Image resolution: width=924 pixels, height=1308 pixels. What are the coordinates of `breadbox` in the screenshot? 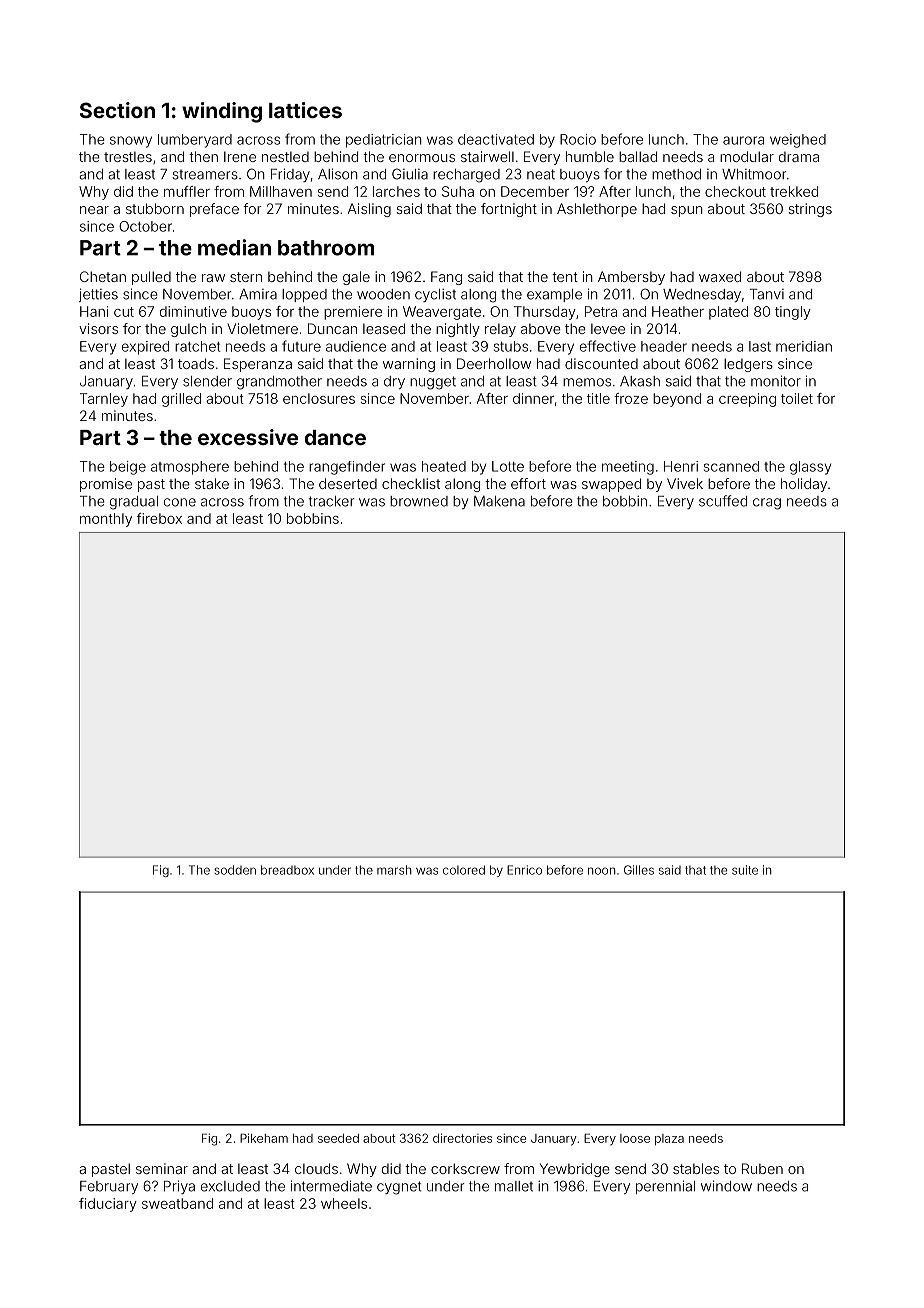 It's located at (287, 870).
